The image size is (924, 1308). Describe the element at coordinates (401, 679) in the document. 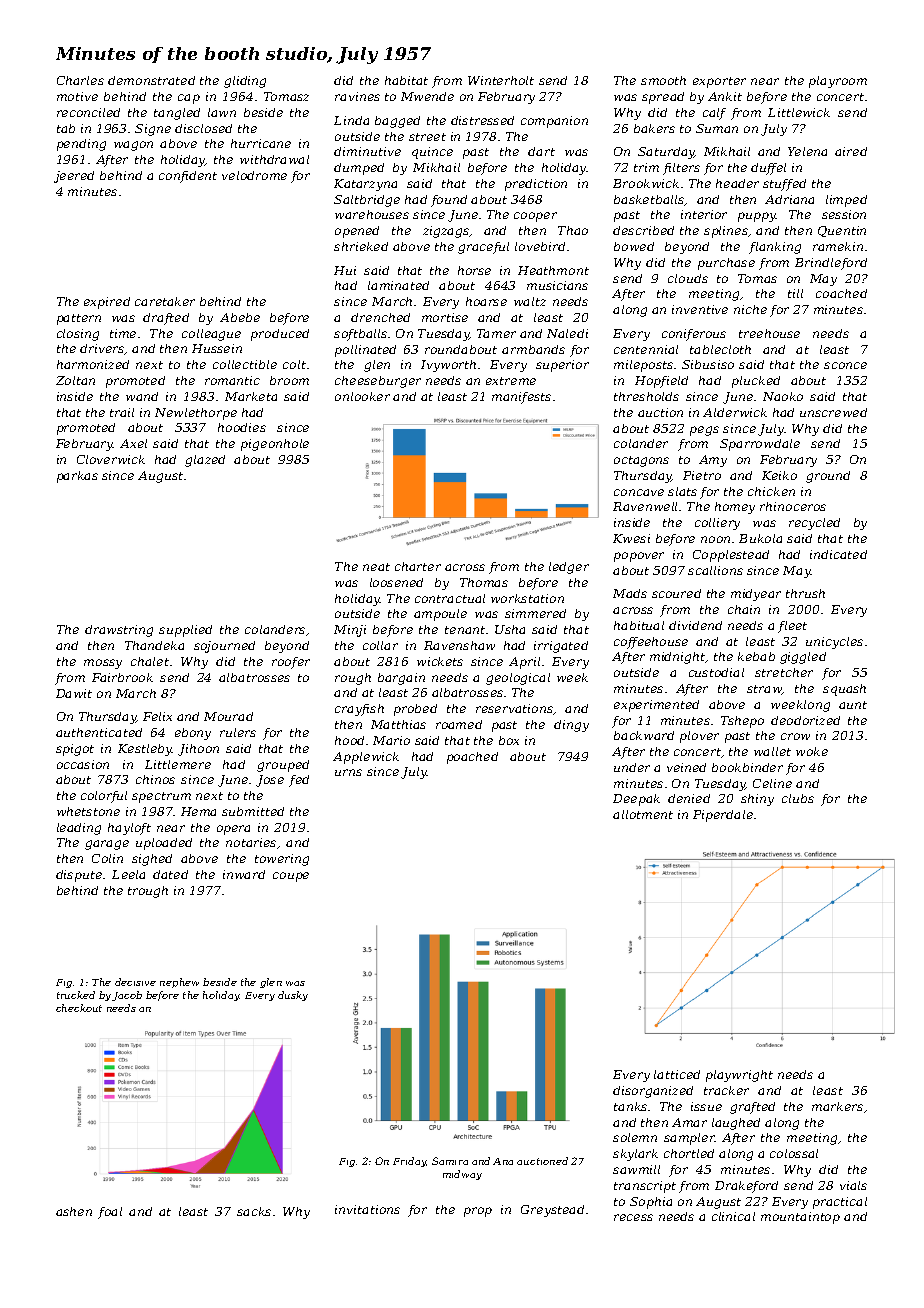

I see `bargain` at that location.
